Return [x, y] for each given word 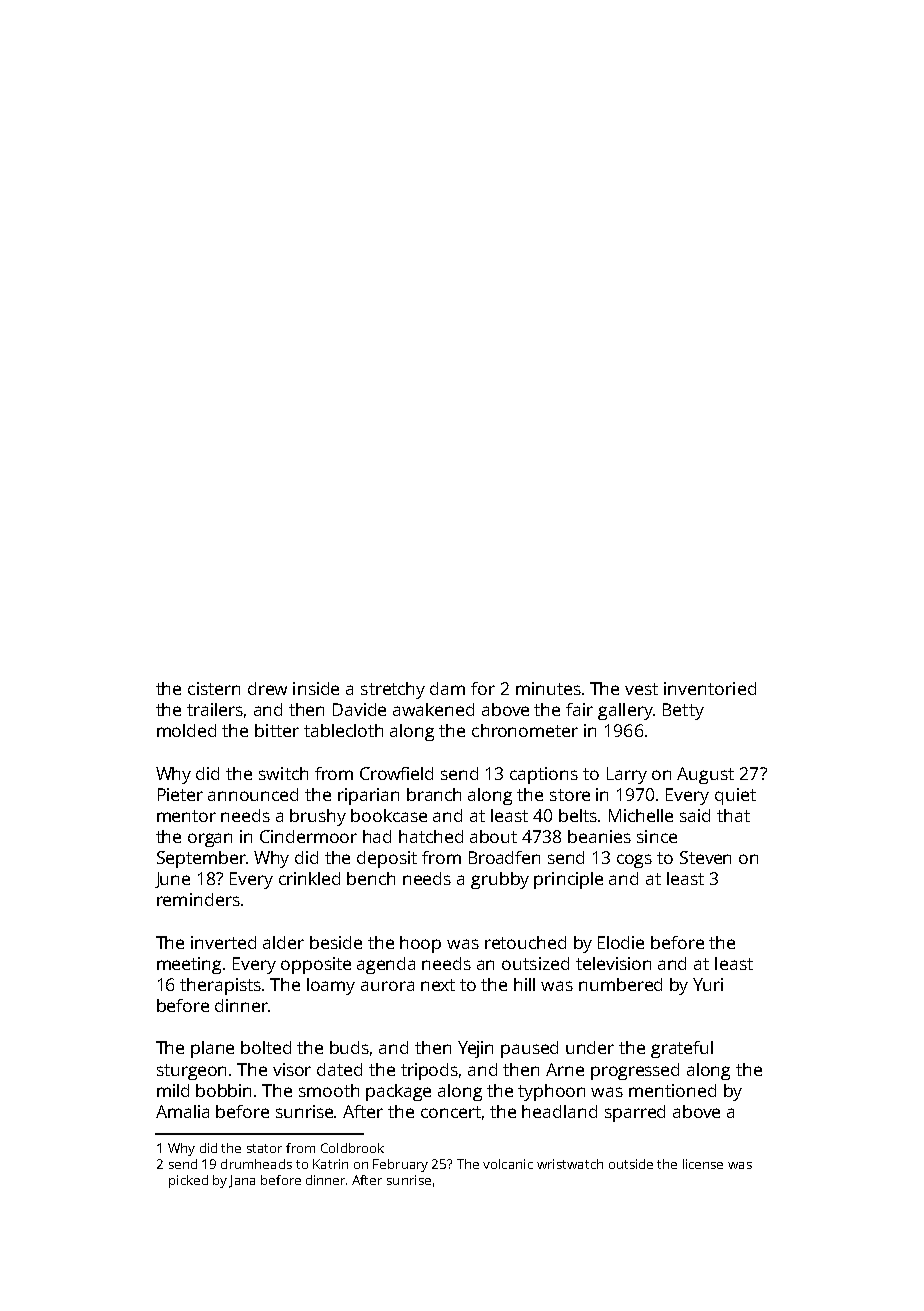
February [400, 1165]
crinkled [309, 878]
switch [283, 773]
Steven [705, 857]
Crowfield [396, 773]
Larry [627, 775]
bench [371, 878]
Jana [242, 1181]
